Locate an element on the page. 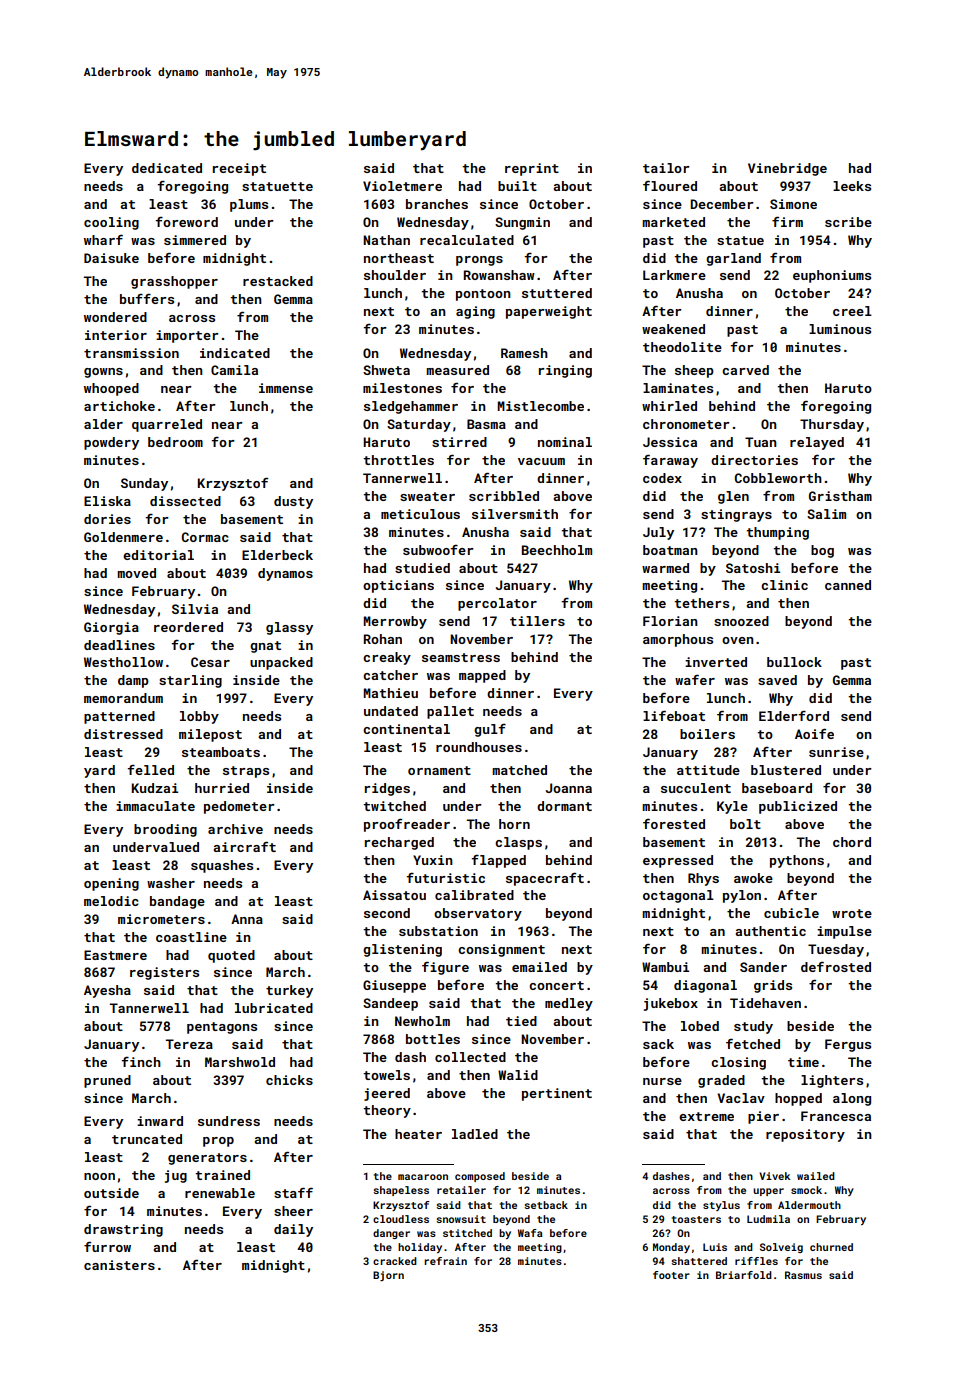  setback is located at coordinates (546, 1205).
